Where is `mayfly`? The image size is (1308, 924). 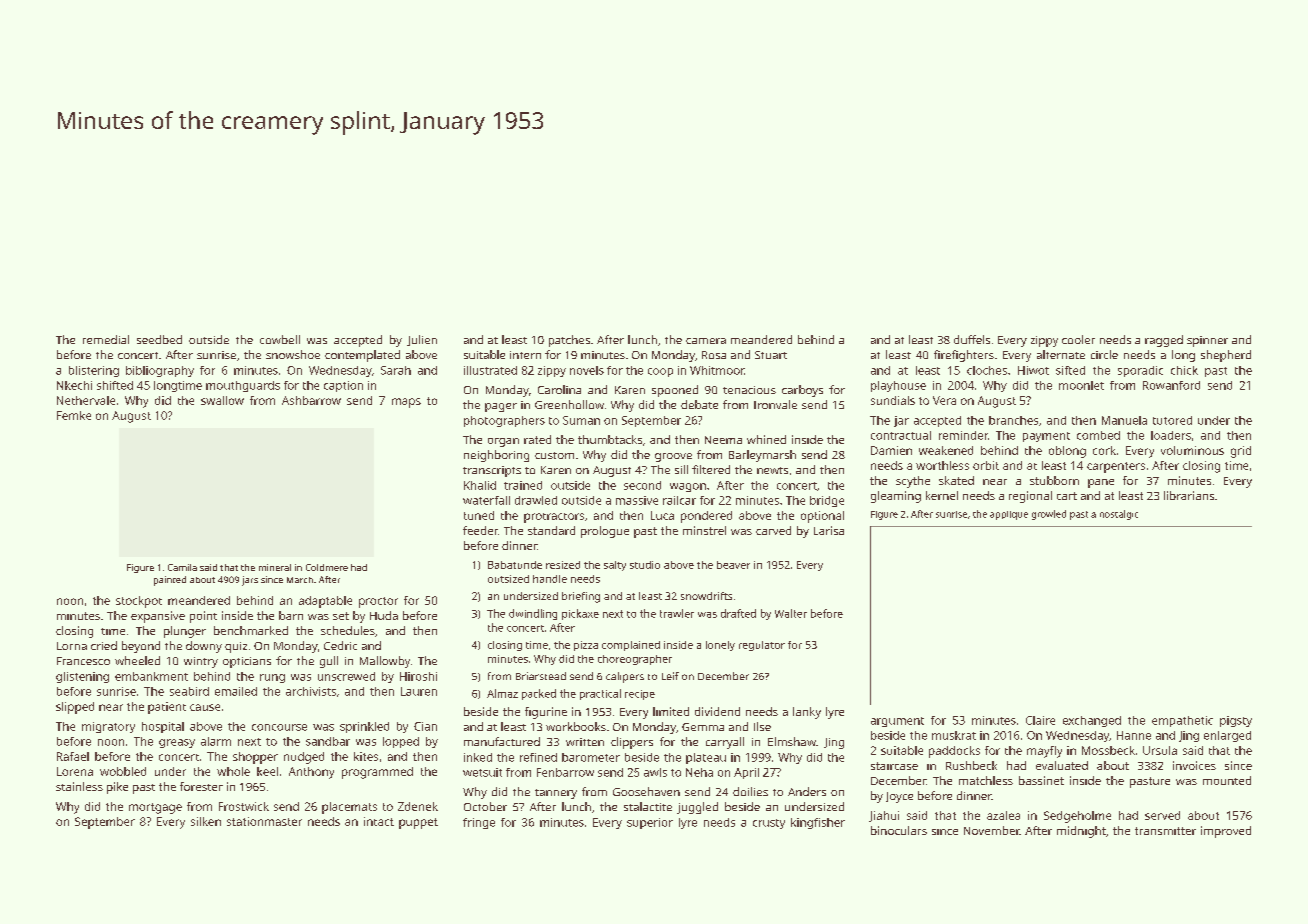 mayfly is located at coordinates (1044, 752).
